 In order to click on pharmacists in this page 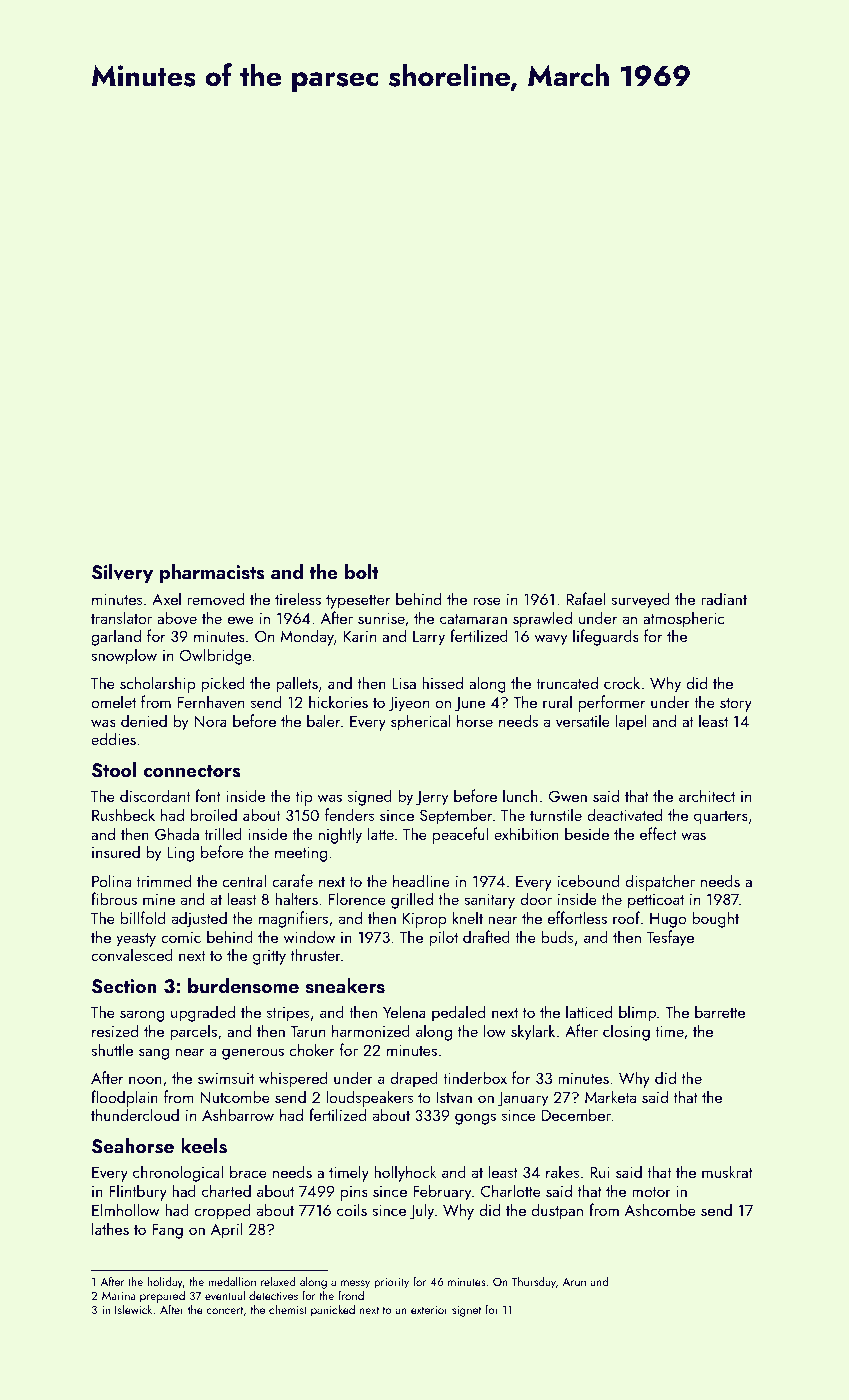, I will do `click(212, 574)`.
